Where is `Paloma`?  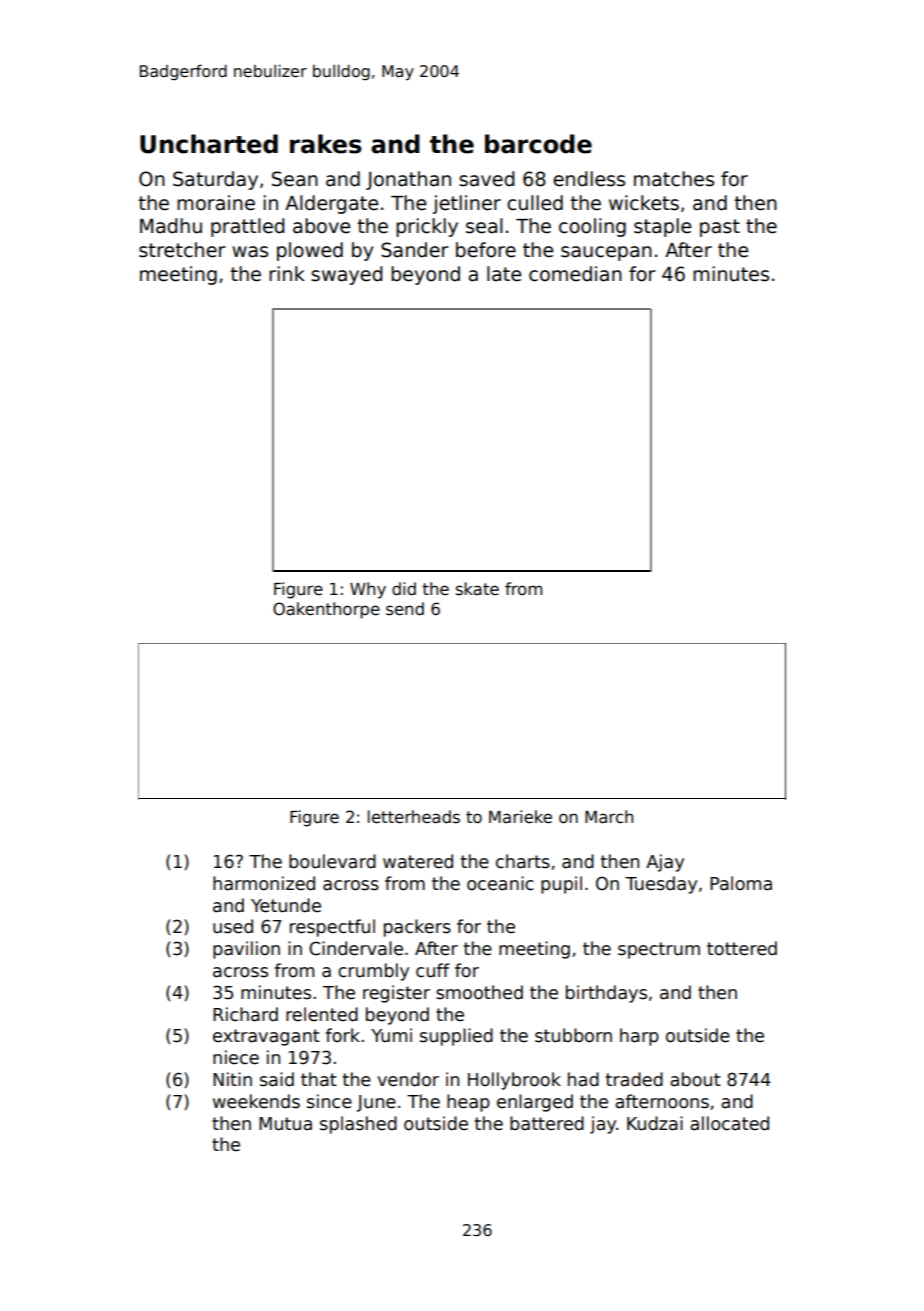 Paloma is located at coordinates (741, 883).
